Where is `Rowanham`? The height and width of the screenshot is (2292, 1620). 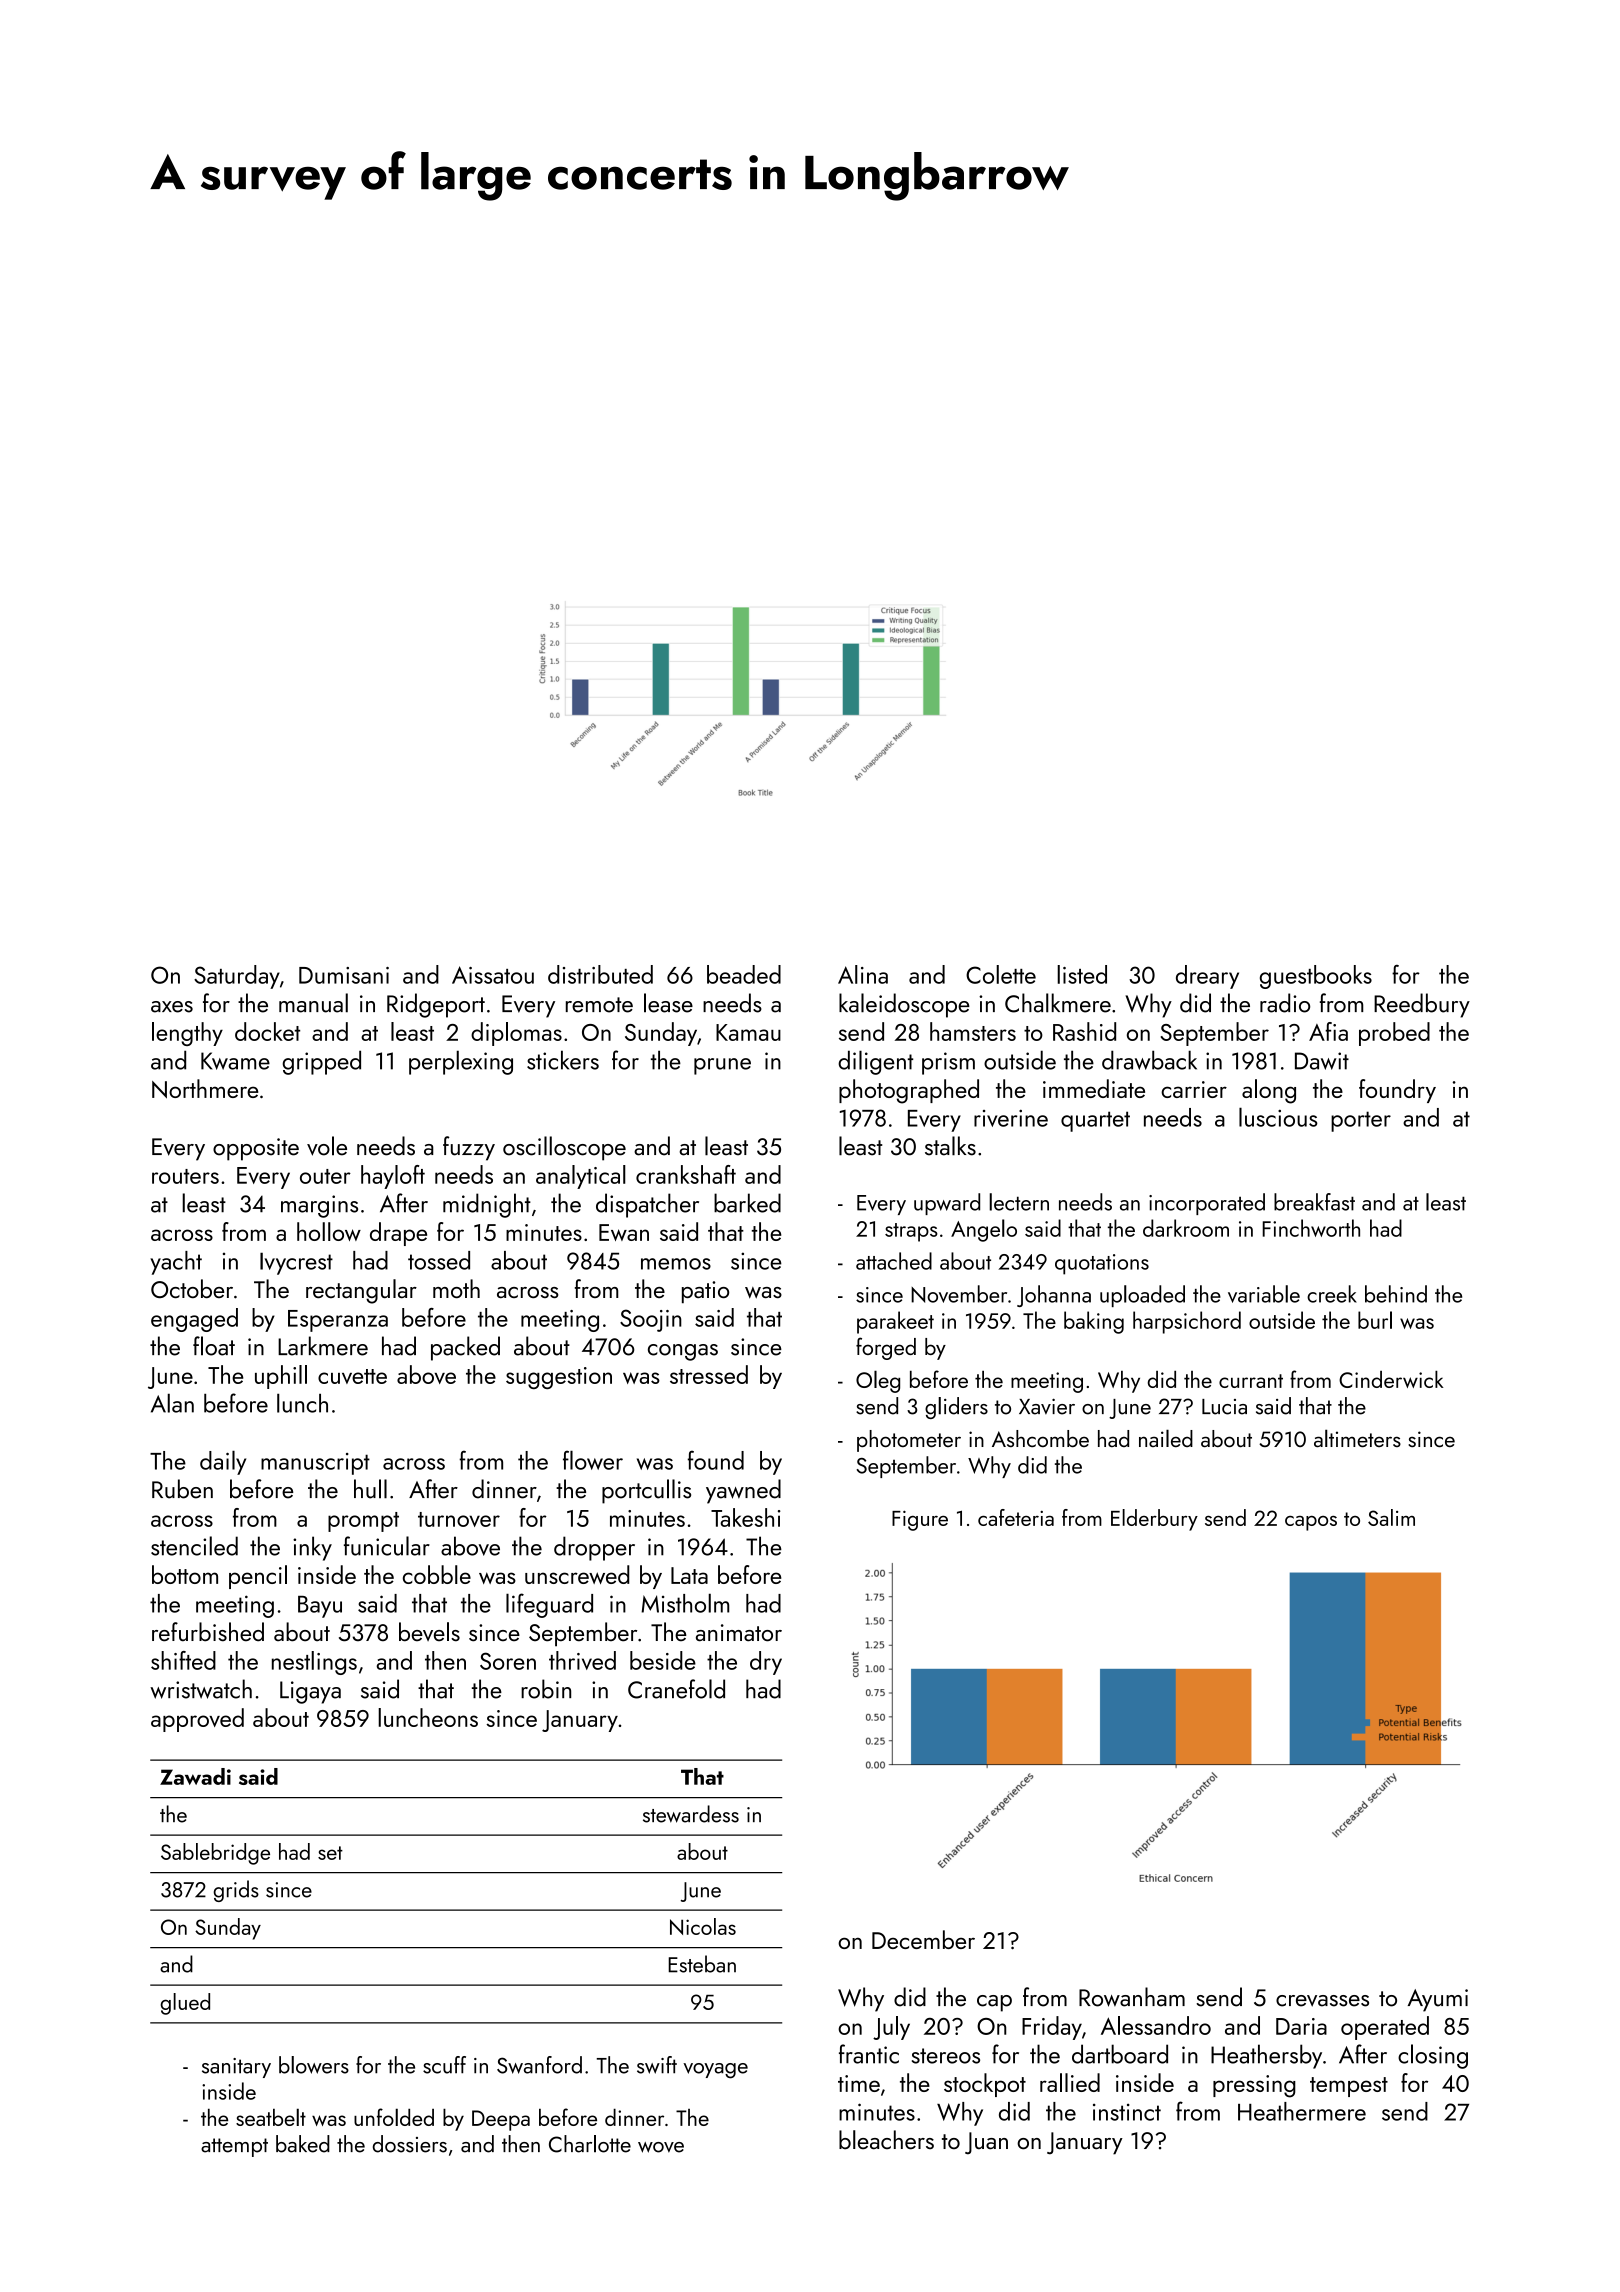
Rowanham is located at coordinates (1132, 1997).
